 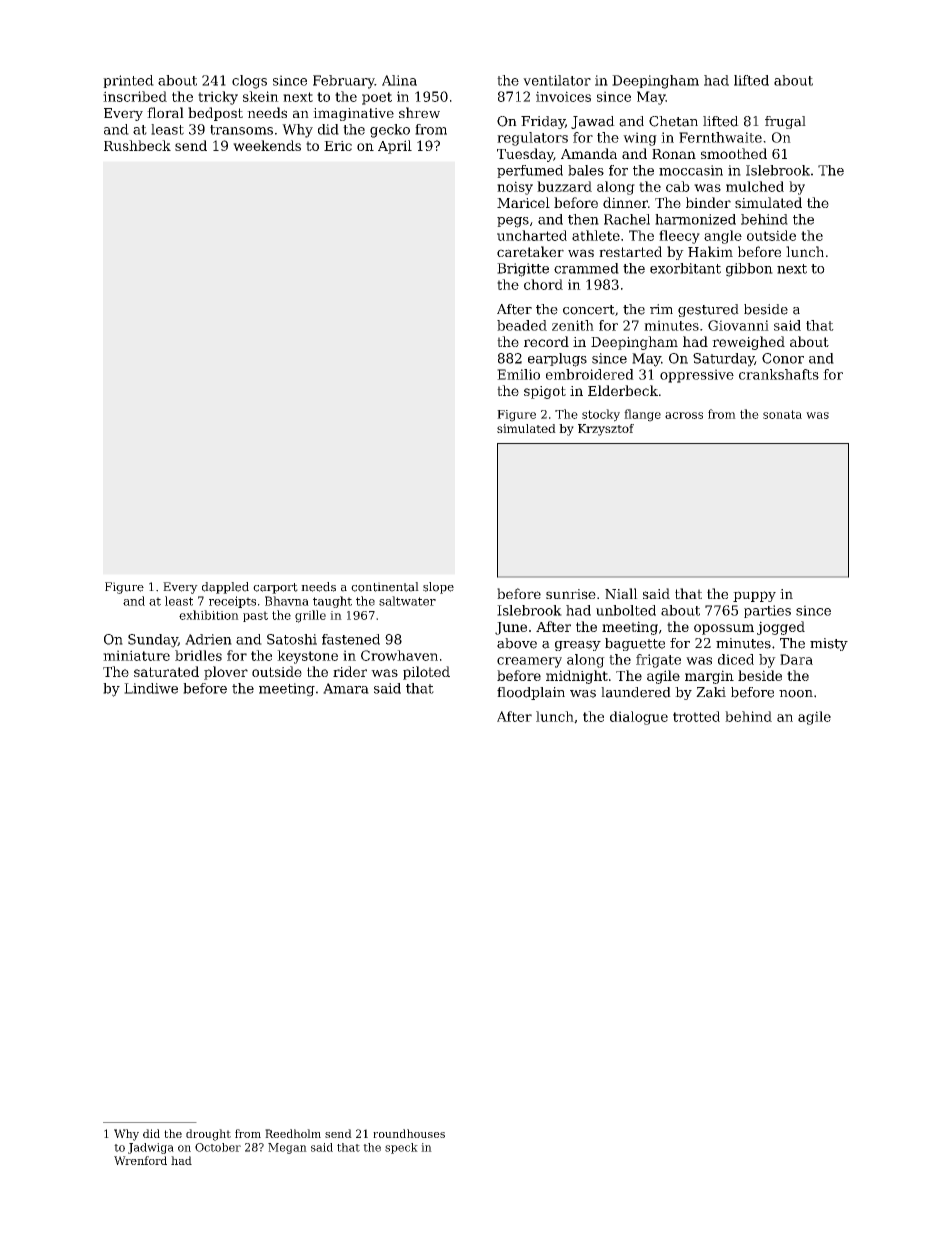 What do you see at coordinates (522, 325) in the page?
I see `beaded` at bounding box center [522, 325].
